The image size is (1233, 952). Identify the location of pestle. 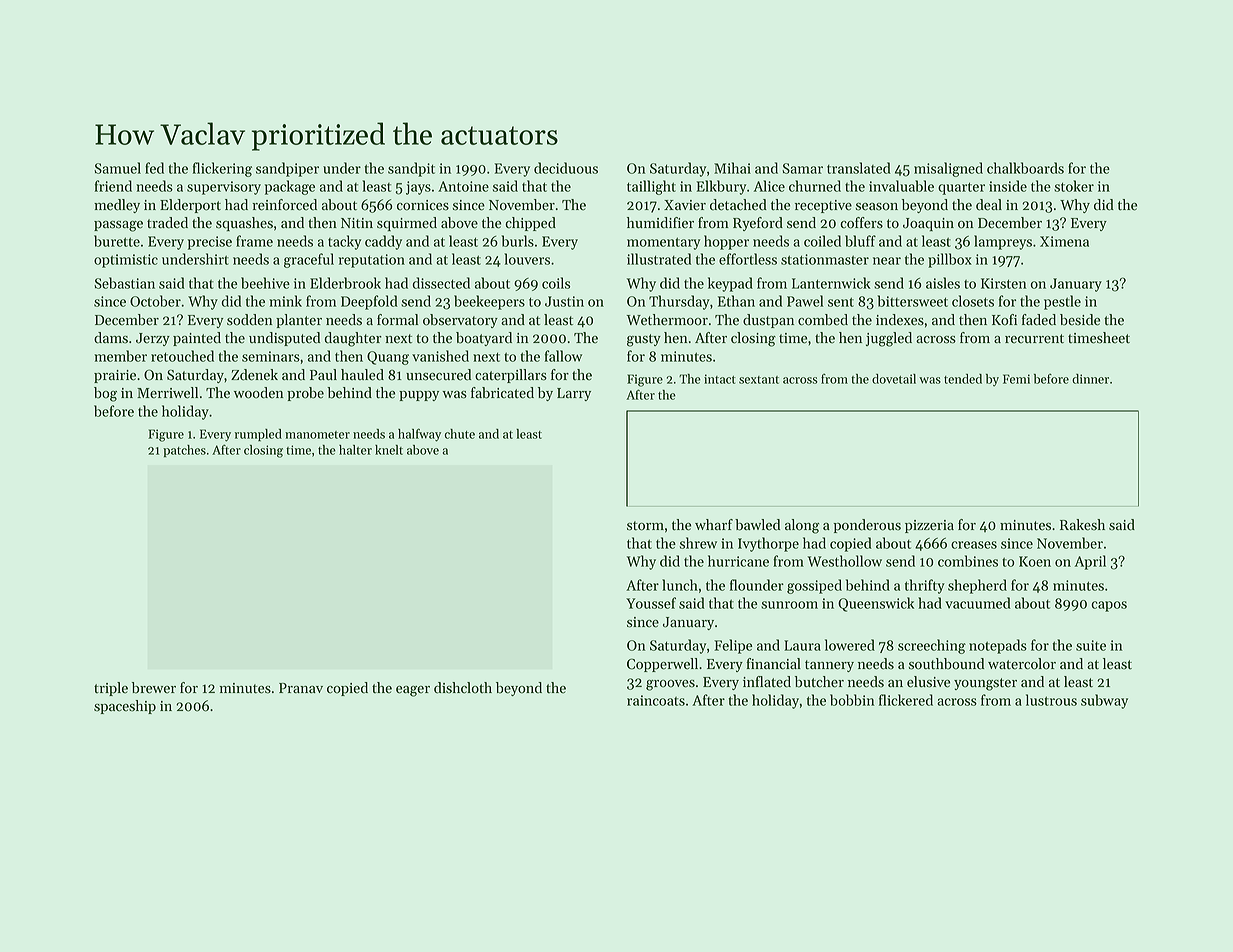
(1062, 302).
